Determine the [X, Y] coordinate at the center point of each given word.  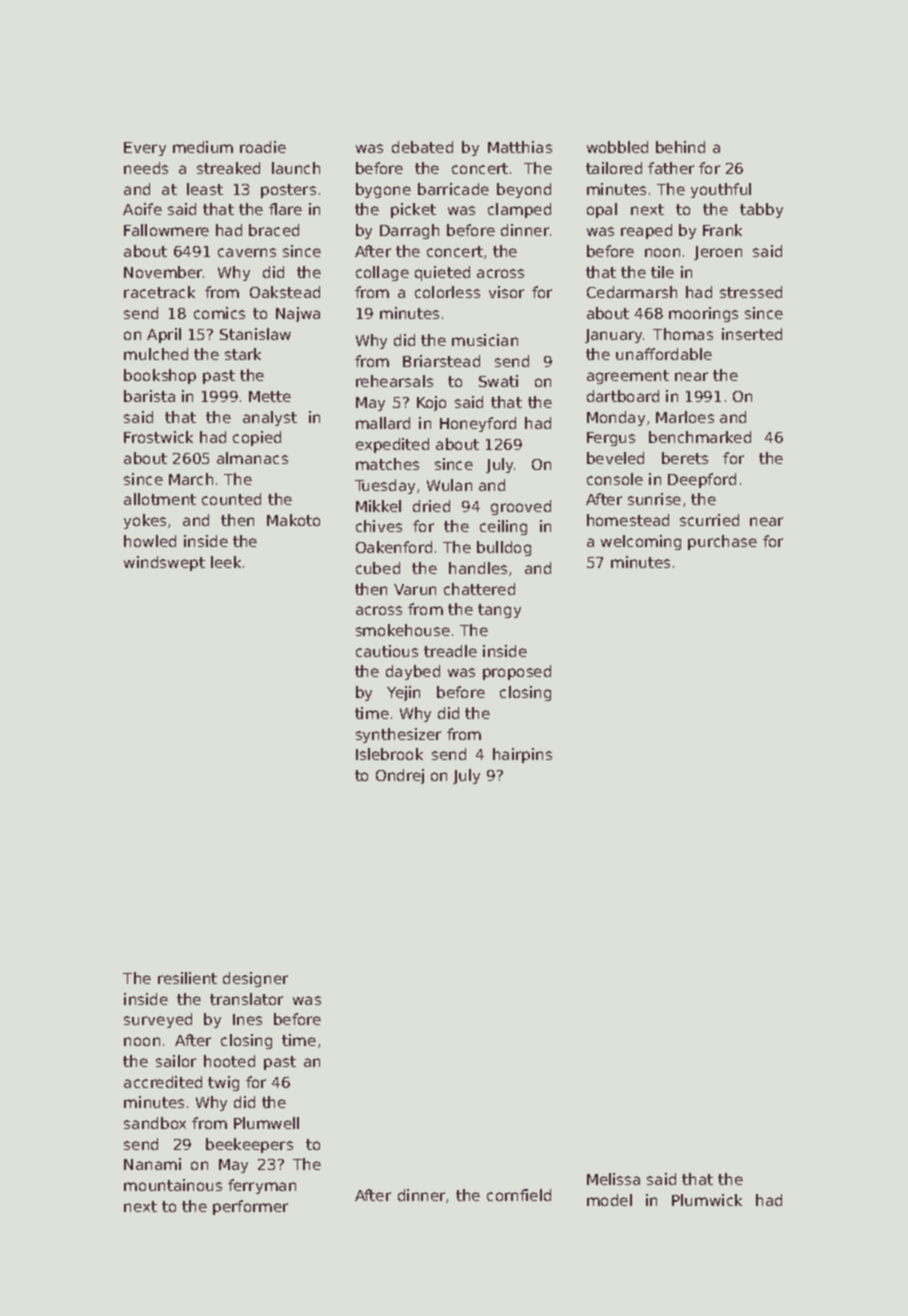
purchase [722, 542]
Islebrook [389, 754]
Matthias [520, 147]
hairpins [522, 755]
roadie [263, 147]
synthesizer [398, 735]
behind [680, 147]
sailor [176, 1061]
